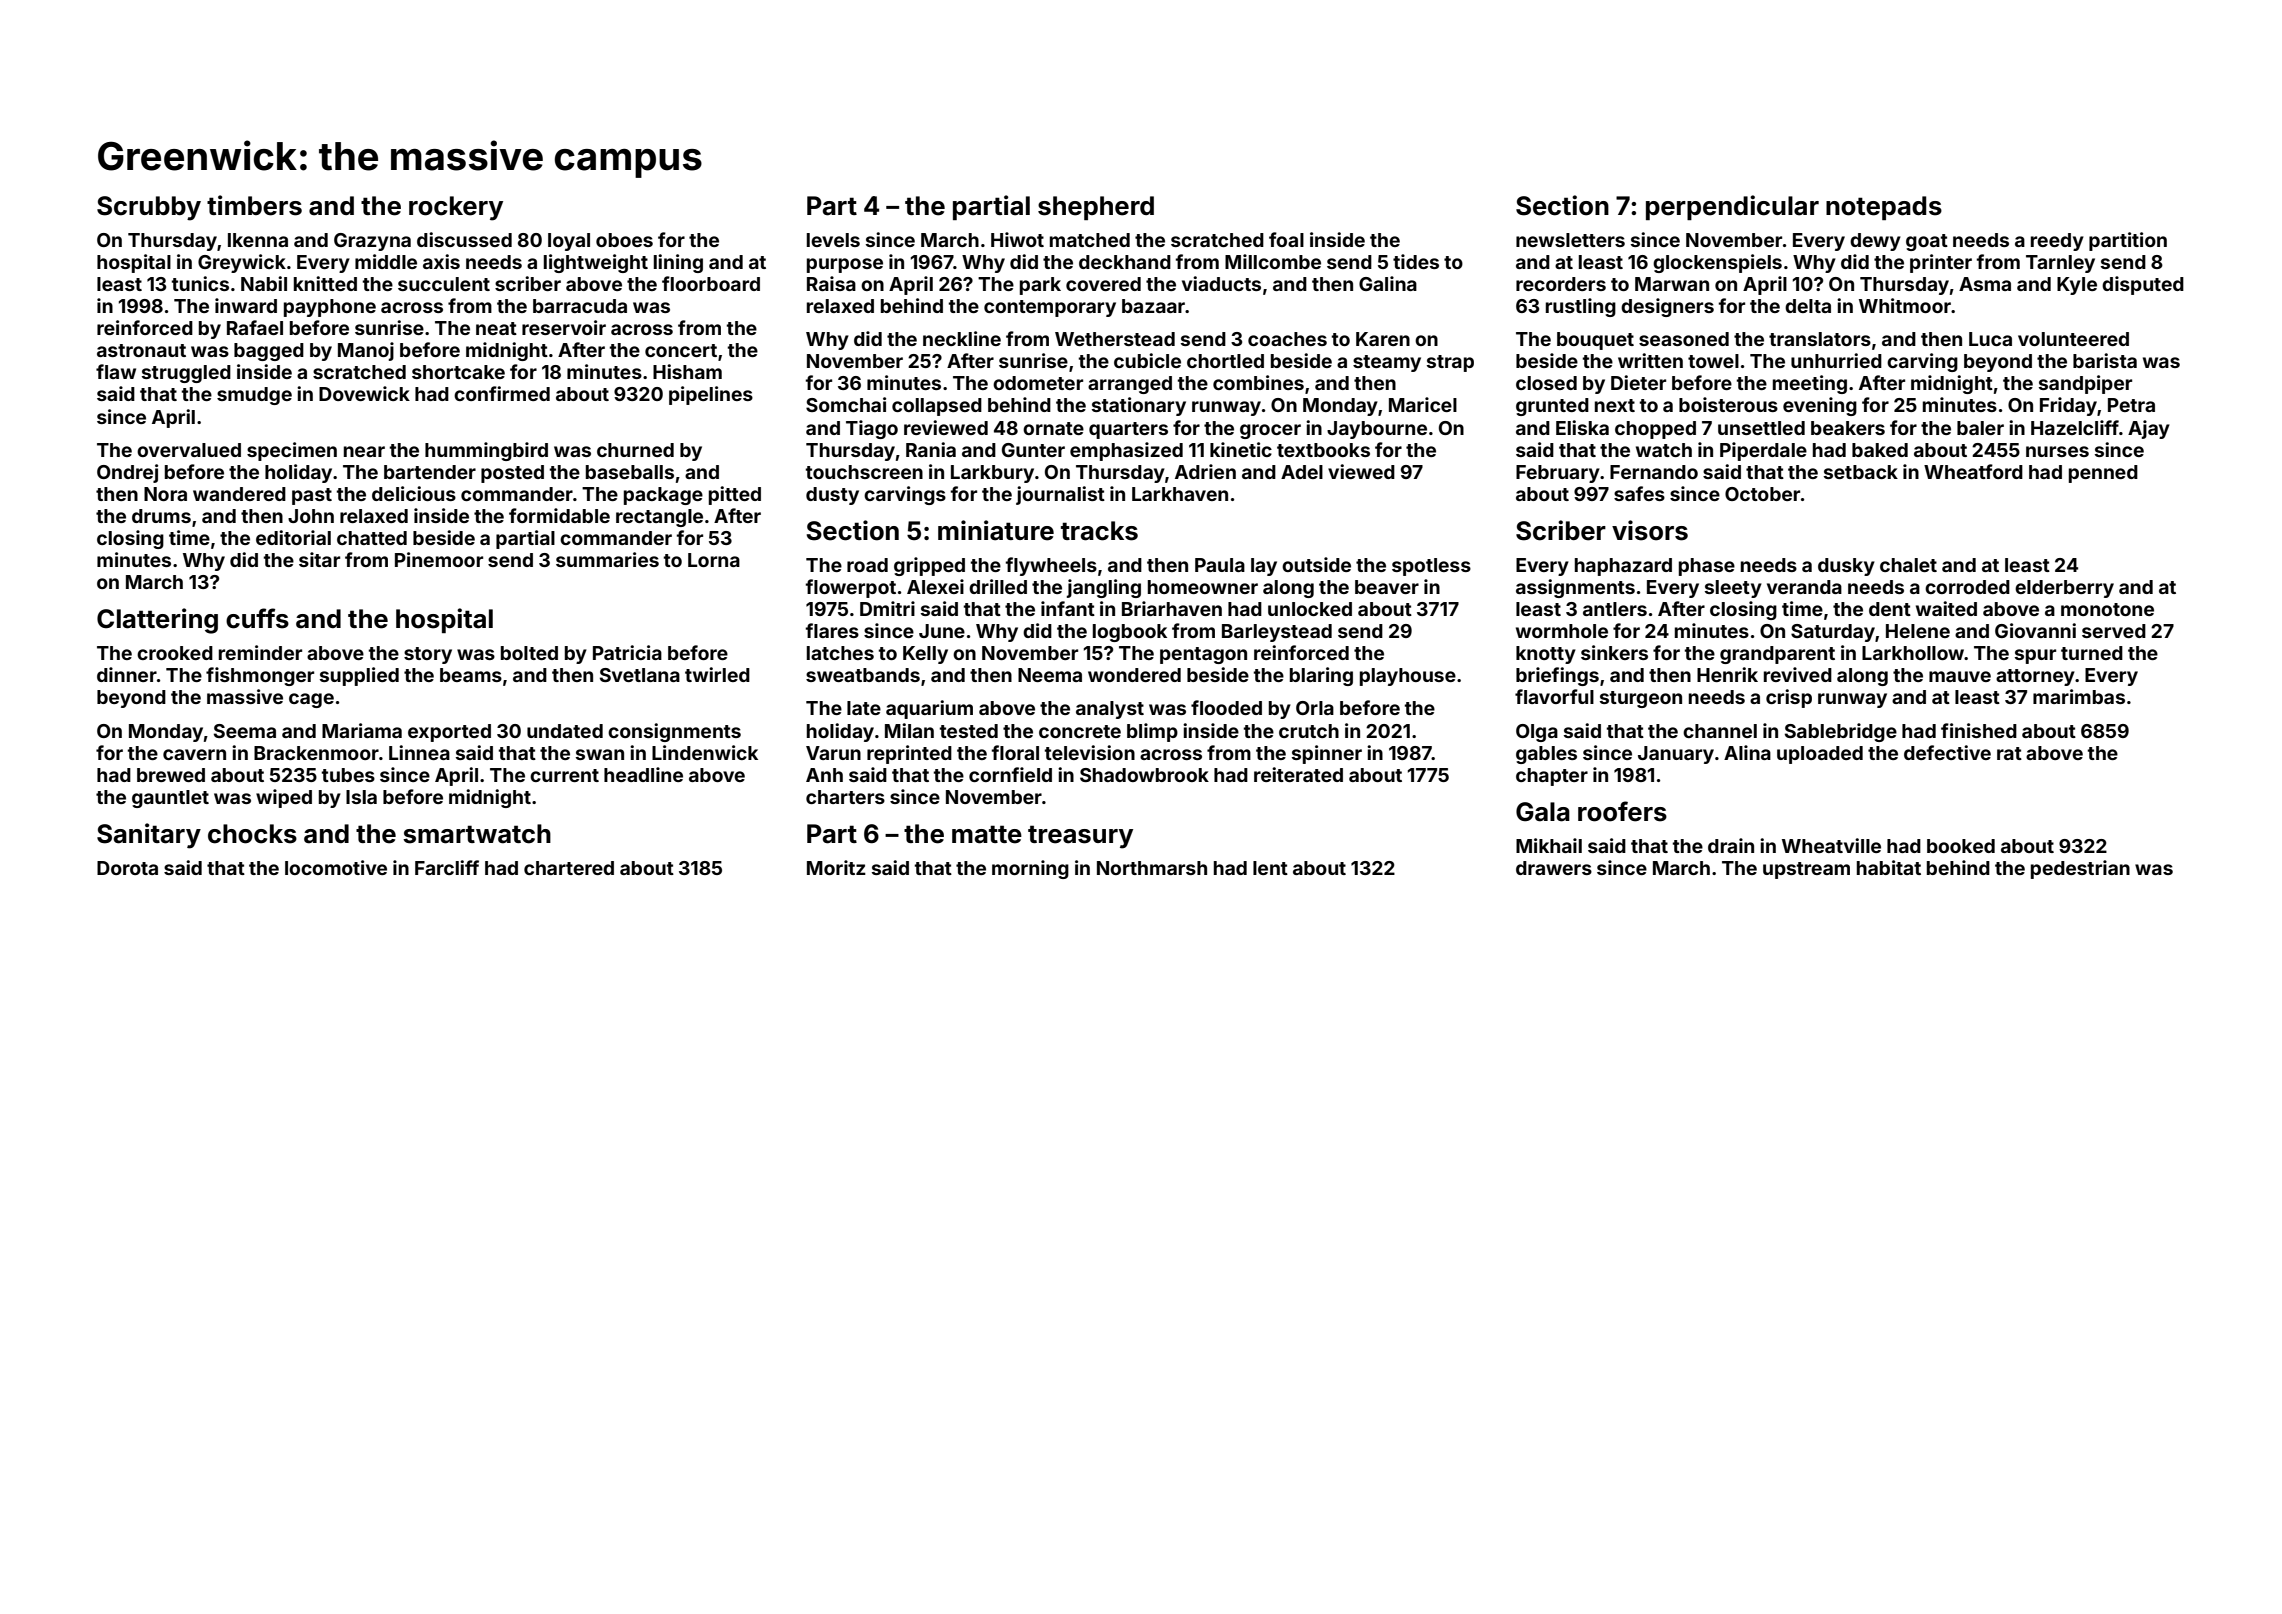  Describe the element at coordinates (1884, 208) in the image. I see `notepads` at that location.
